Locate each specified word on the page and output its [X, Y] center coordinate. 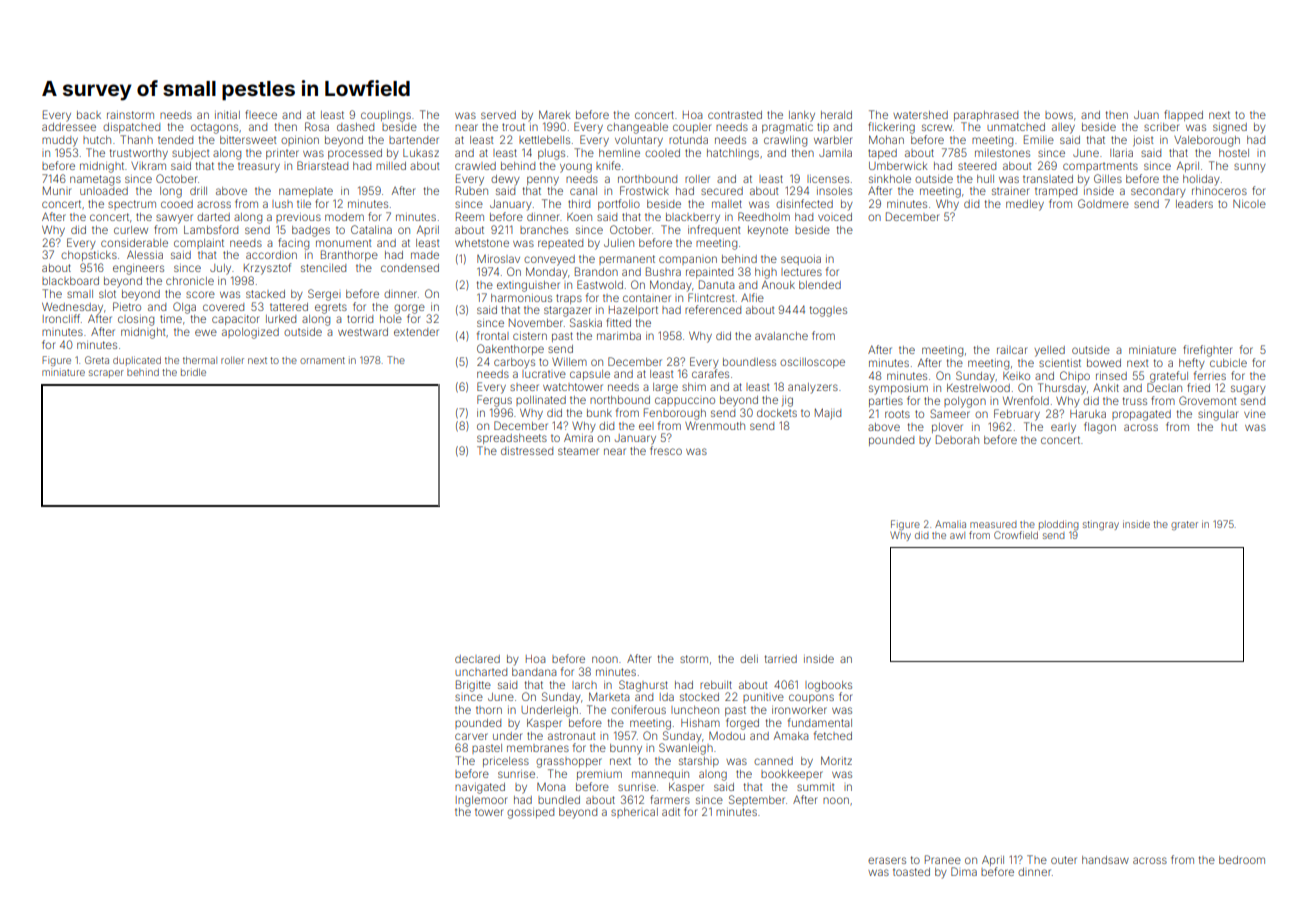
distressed [527, 451]
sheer [524, 387]
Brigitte [473, 686]
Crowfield [1016, 535]
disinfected [804, 203]
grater [1184, 525]
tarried [781, 659]
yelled [1049, 351]
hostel [1234, 153]
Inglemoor [481, 801]
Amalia [950, 524]
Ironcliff [61, 318]
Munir [57, 190]
